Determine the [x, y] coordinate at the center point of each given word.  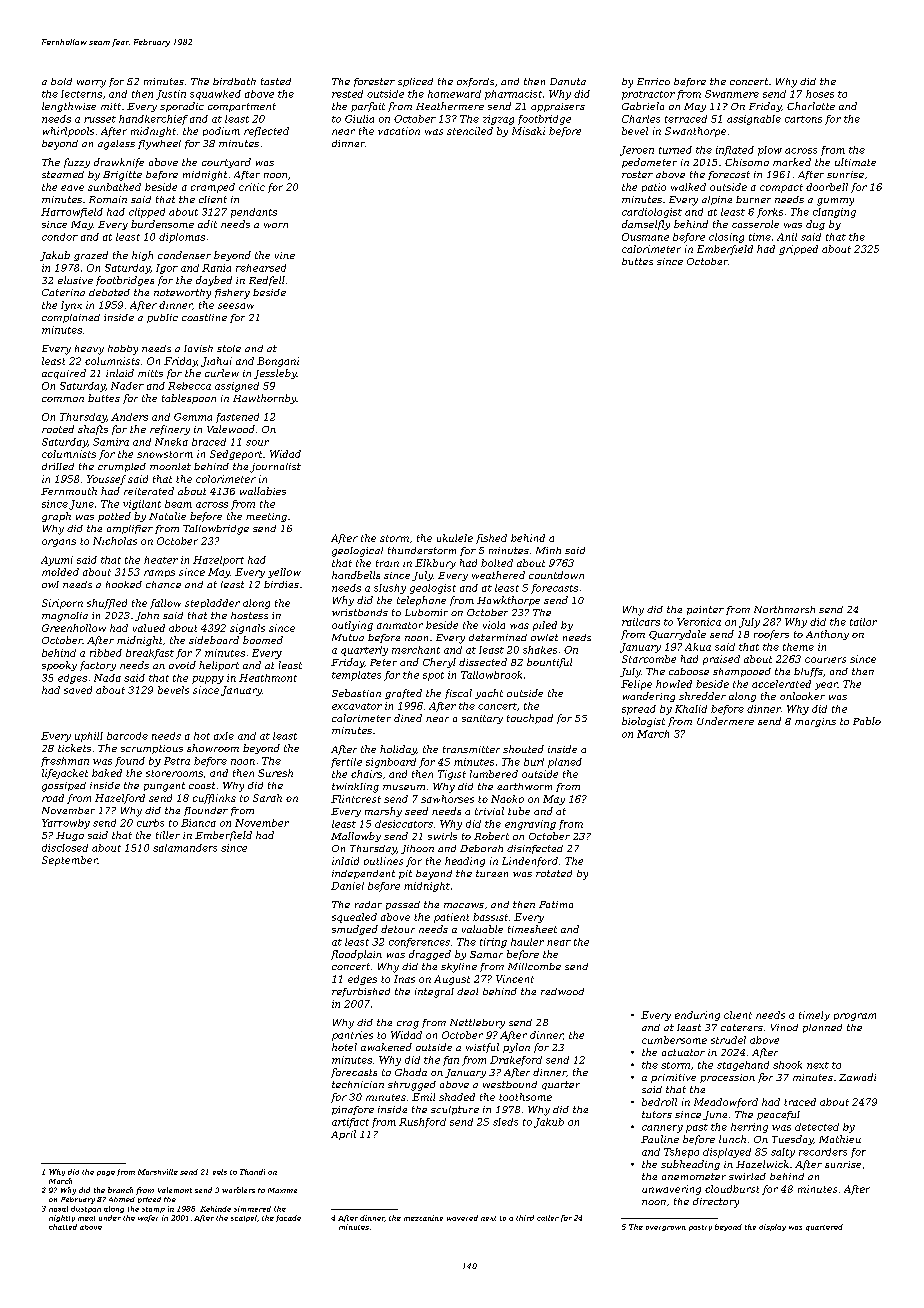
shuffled [107, 604]
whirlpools [68, 132]
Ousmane [645, 237]
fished [491, 539]
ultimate [855, 162]
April [343, 1135]
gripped [798, 250]
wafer [148, 1218]
